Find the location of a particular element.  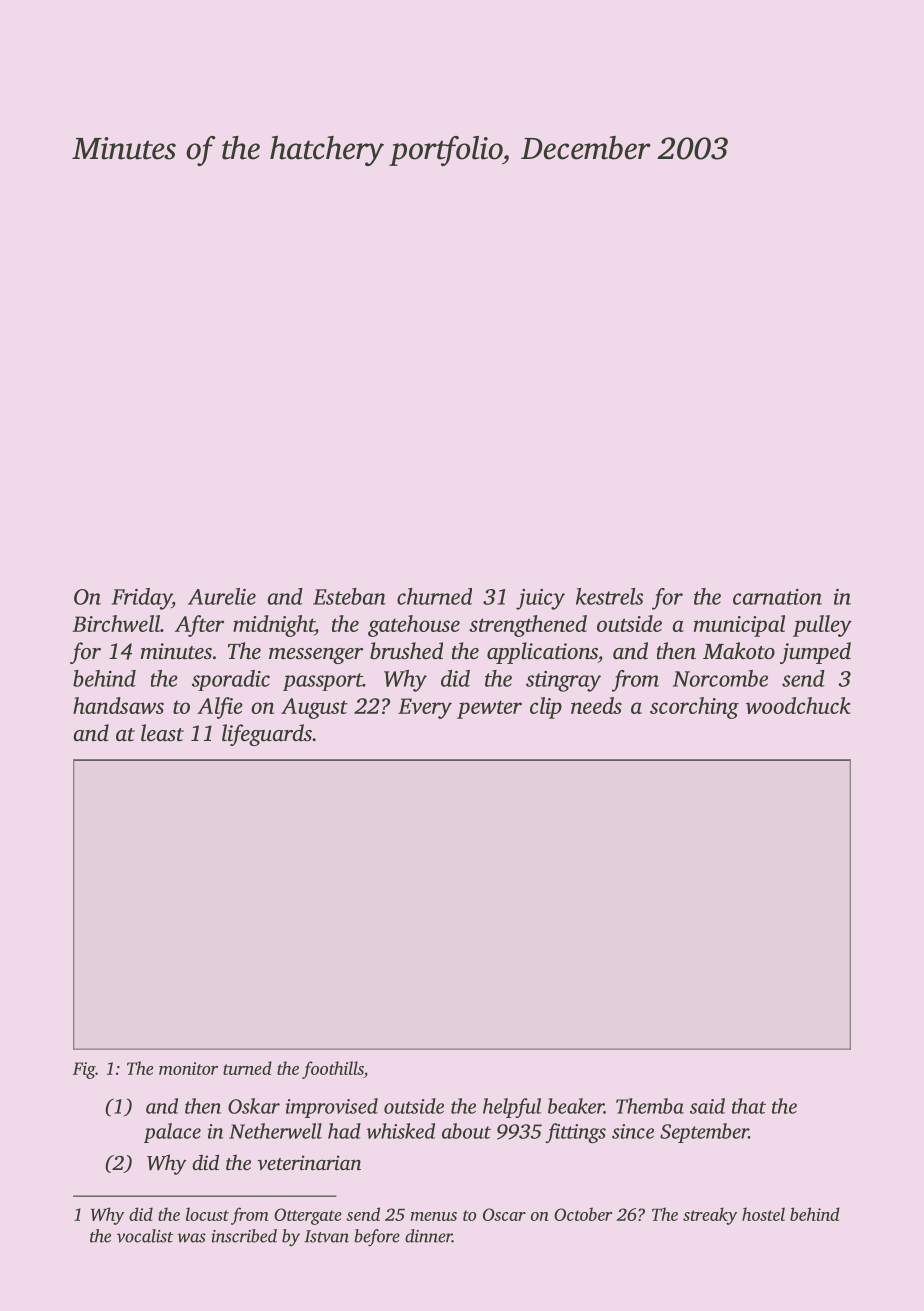

palace is located at coordinates (172, 1133).
